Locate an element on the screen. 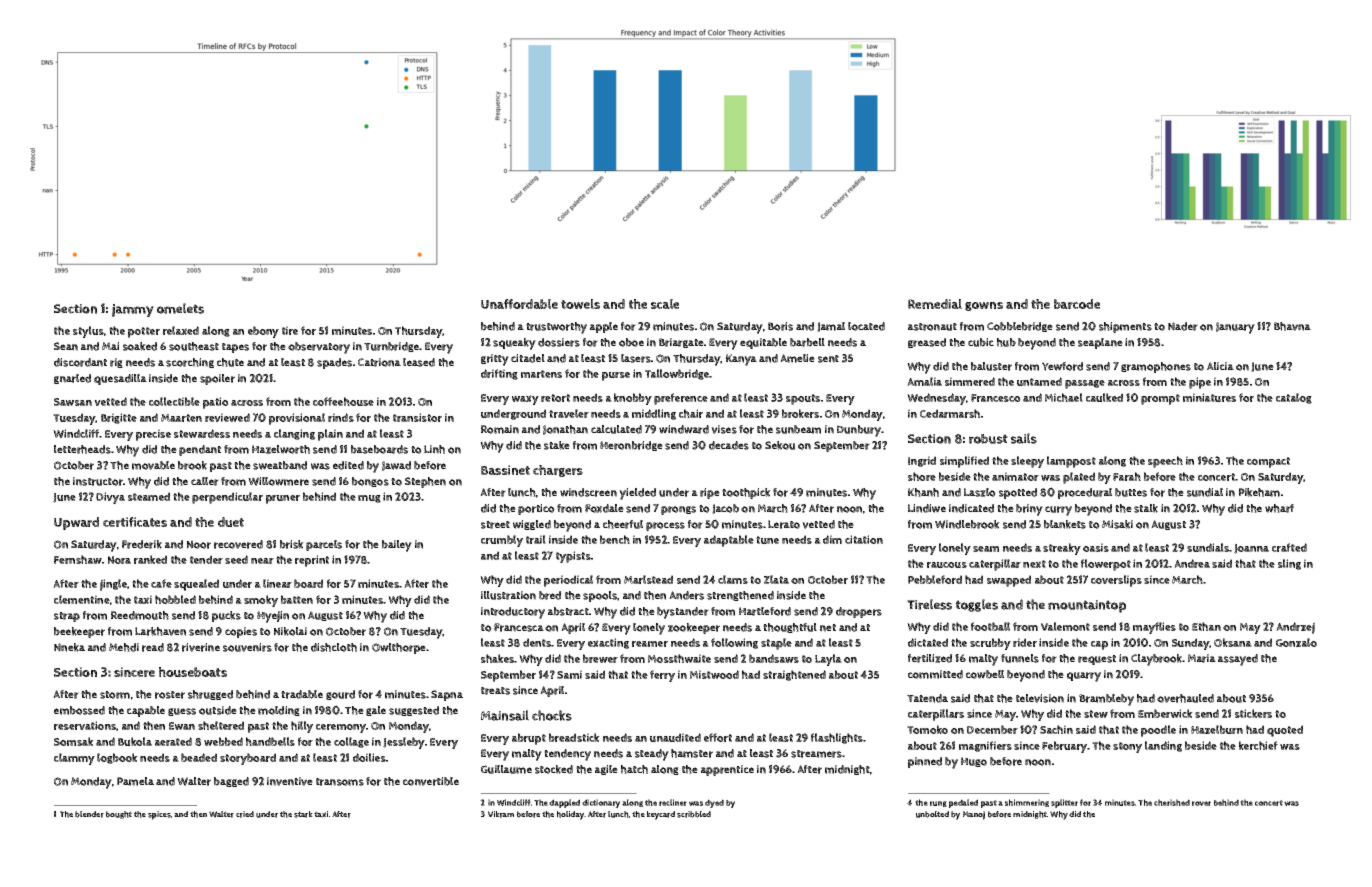 The height and width of the screenshot is (887, 1372). Andrzej is located at coordinates (1295, 628).
